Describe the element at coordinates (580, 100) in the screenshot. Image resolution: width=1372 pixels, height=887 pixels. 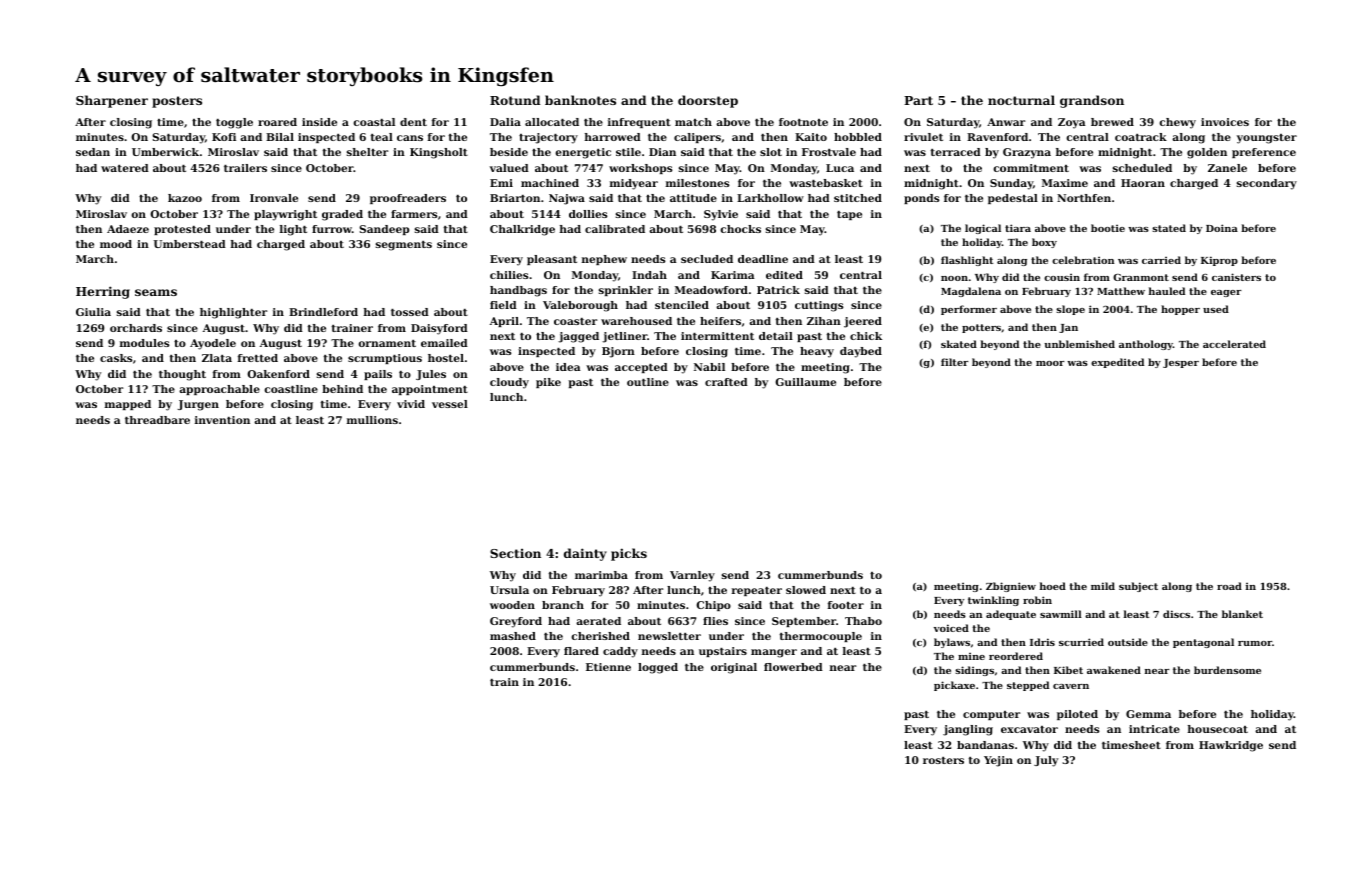
I see `banknotes` at that location.
